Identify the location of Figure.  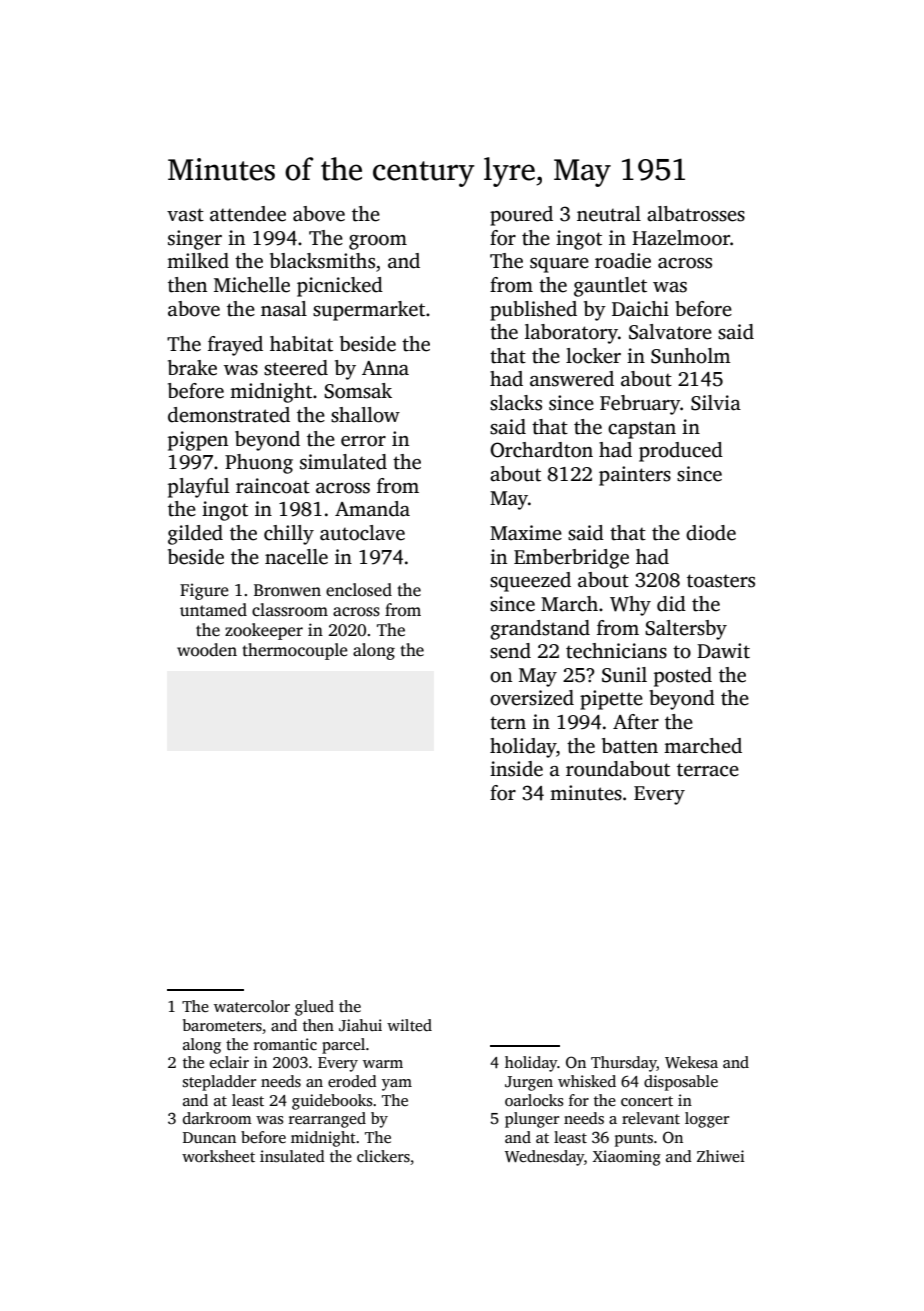
(204, 591).
